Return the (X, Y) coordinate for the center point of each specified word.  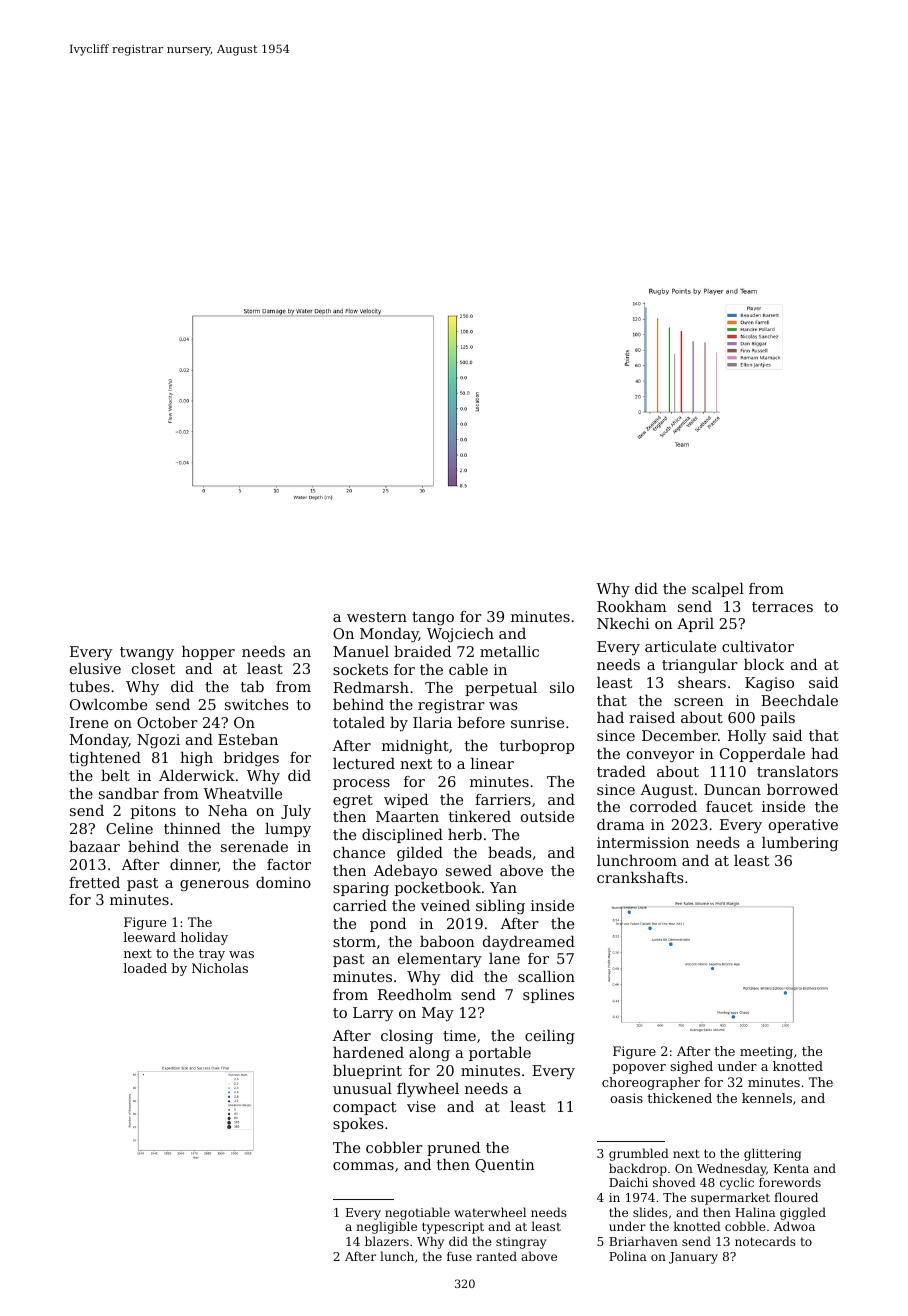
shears (702, 682)
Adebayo (405, 872)
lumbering (800, 844)
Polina (628, 1256)
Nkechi (623, 623)
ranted (496, 1256)
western (377, 617)
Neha (228, 810)
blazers (387, 1241)
